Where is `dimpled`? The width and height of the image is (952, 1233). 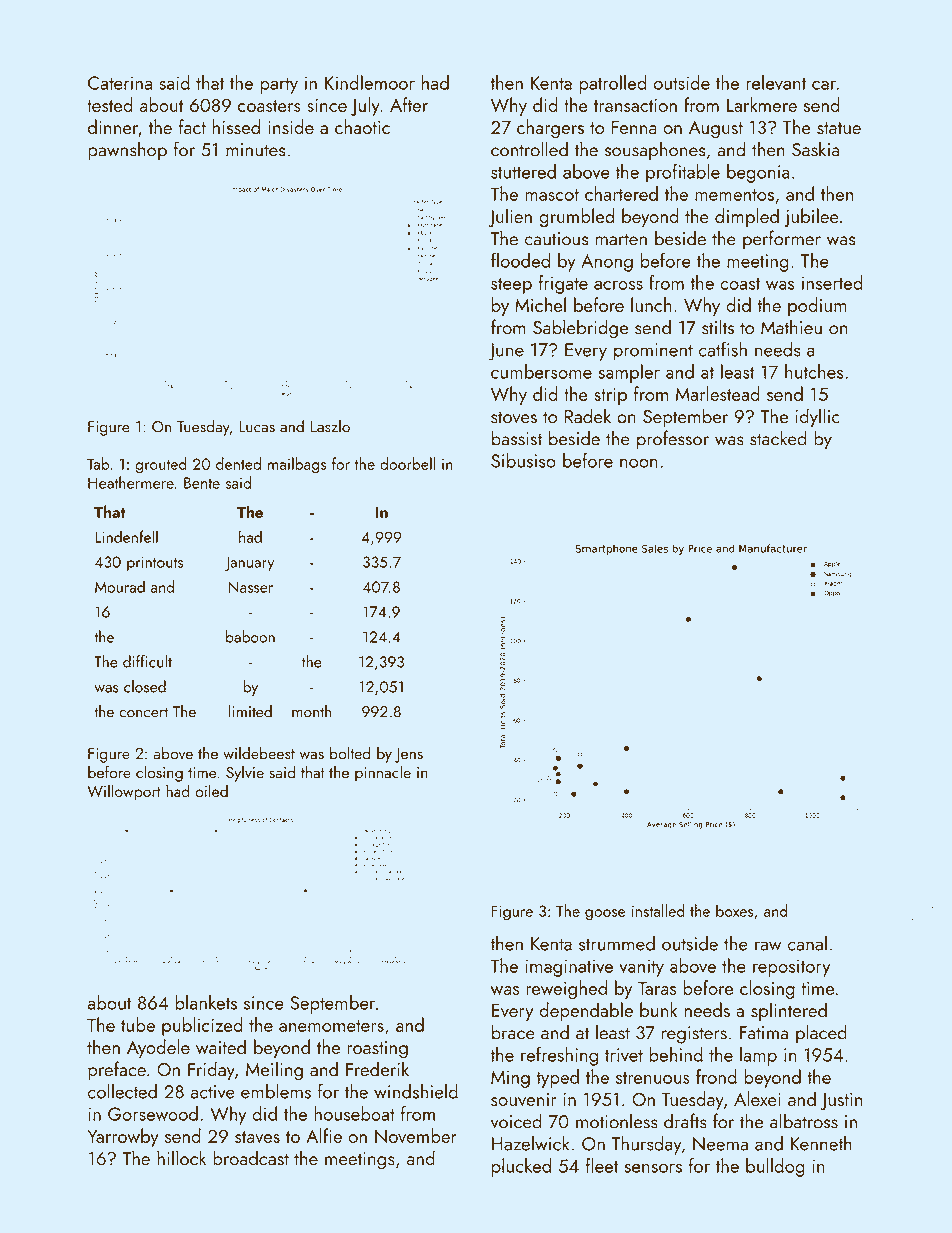 dimpled is located at coordinates (747, 217).
